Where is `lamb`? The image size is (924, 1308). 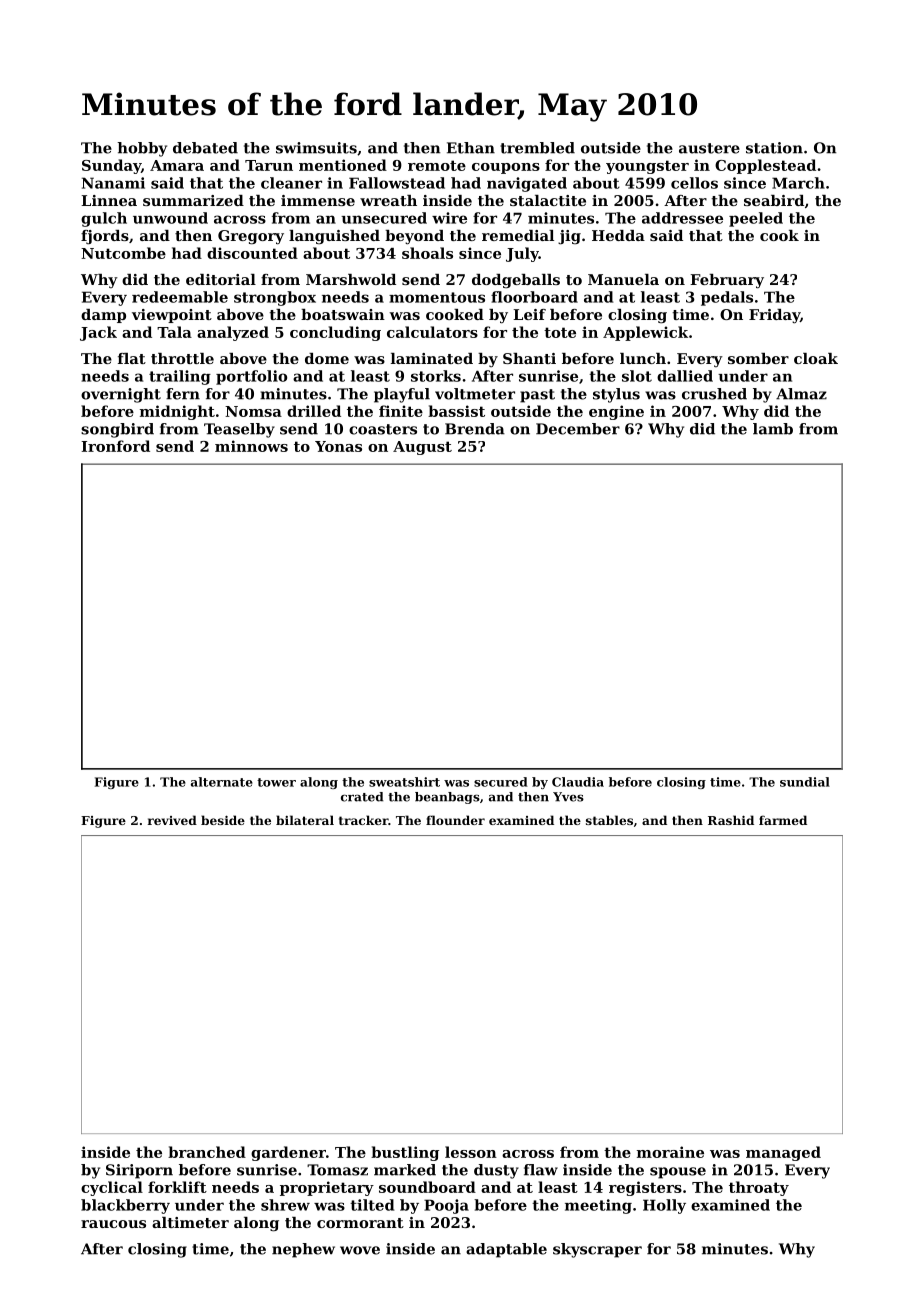 lamb is located at coordinates (773, 429).
